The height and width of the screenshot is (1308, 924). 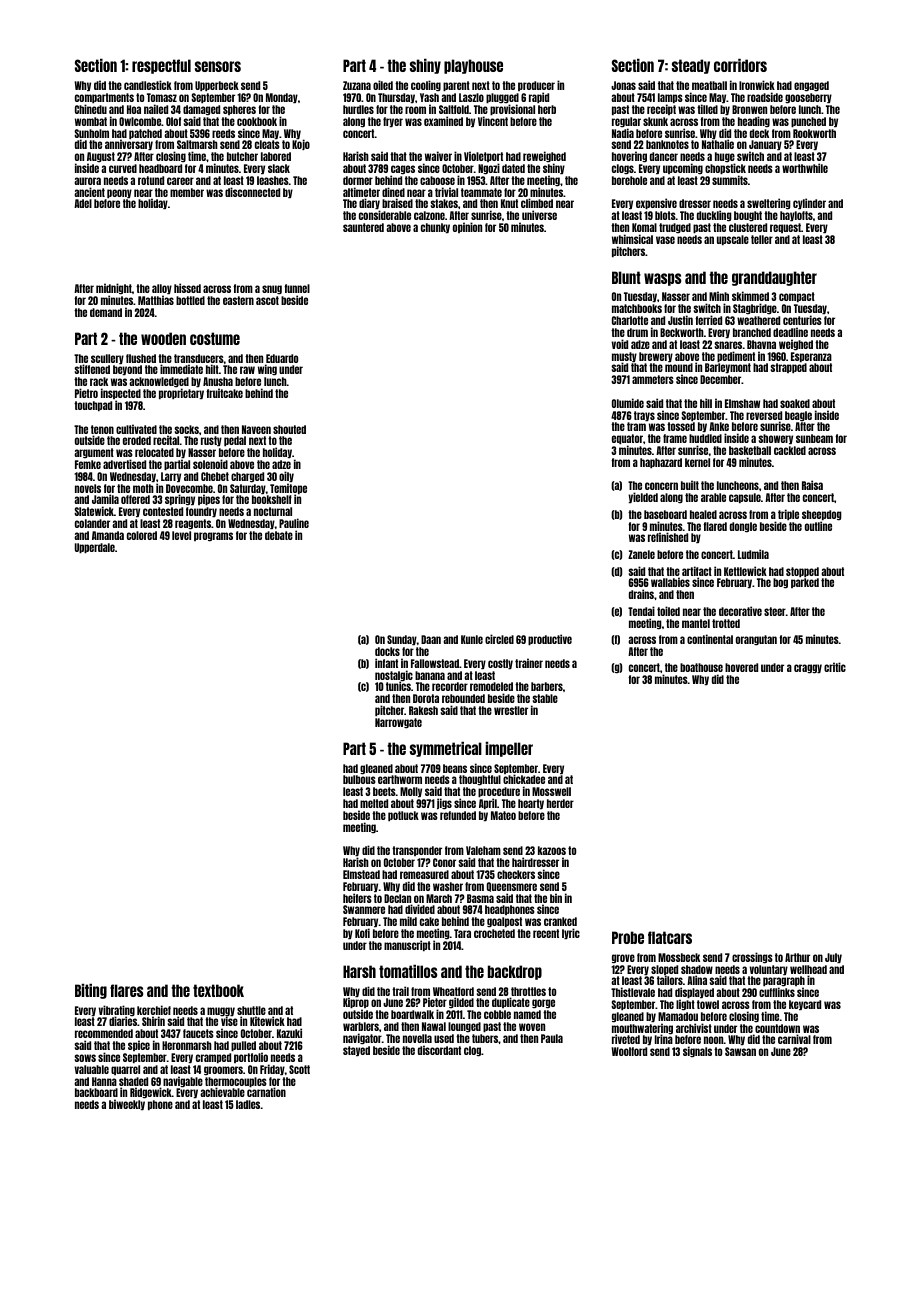 I want to click on rack, so click(x=99, y=381).
